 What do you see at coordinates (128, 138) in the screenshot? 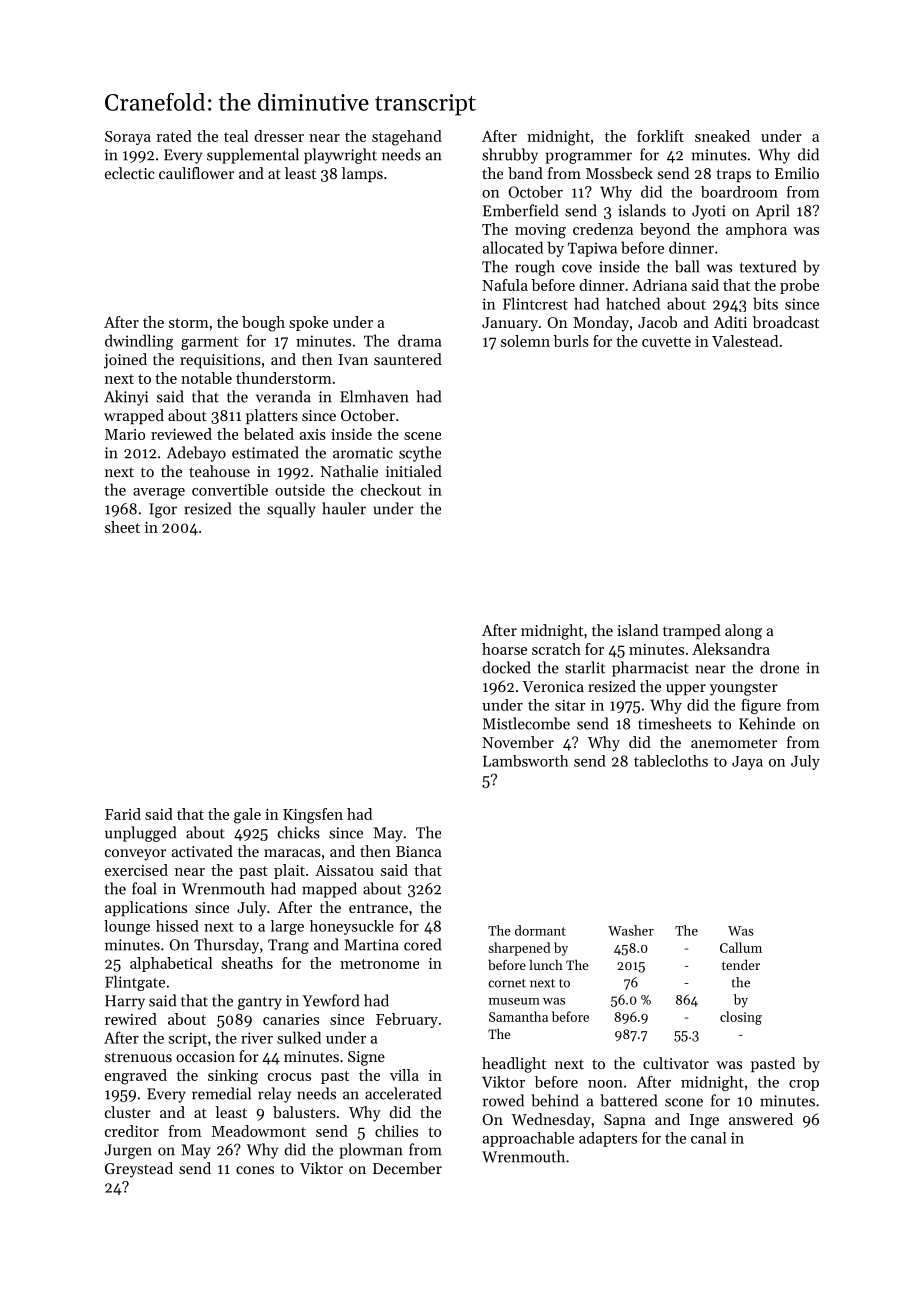
I see `Soraya` at bounding box center [128, 138].
